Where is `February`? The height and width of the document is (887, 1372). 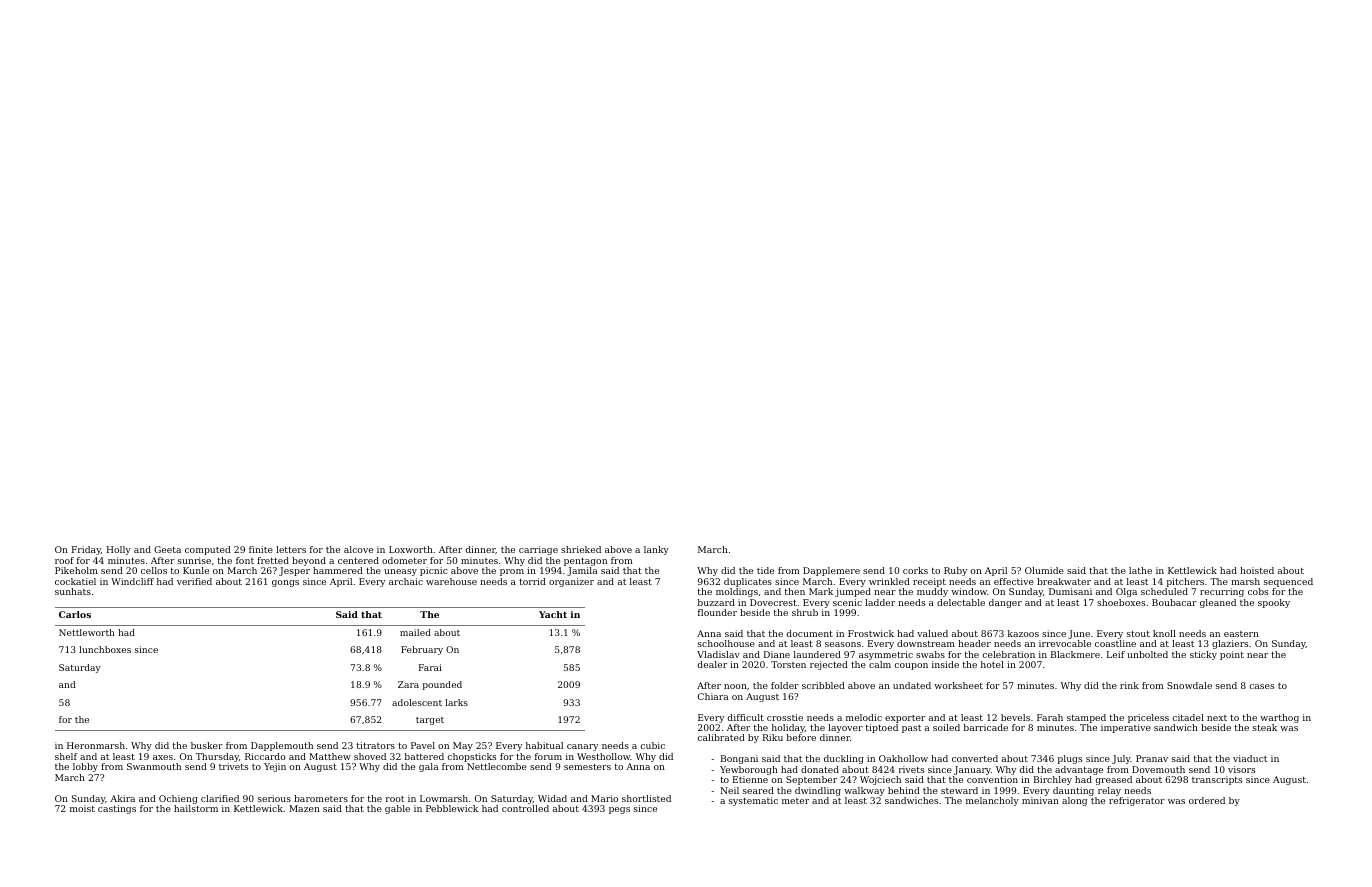 February is located at coordinates (422, 650).
